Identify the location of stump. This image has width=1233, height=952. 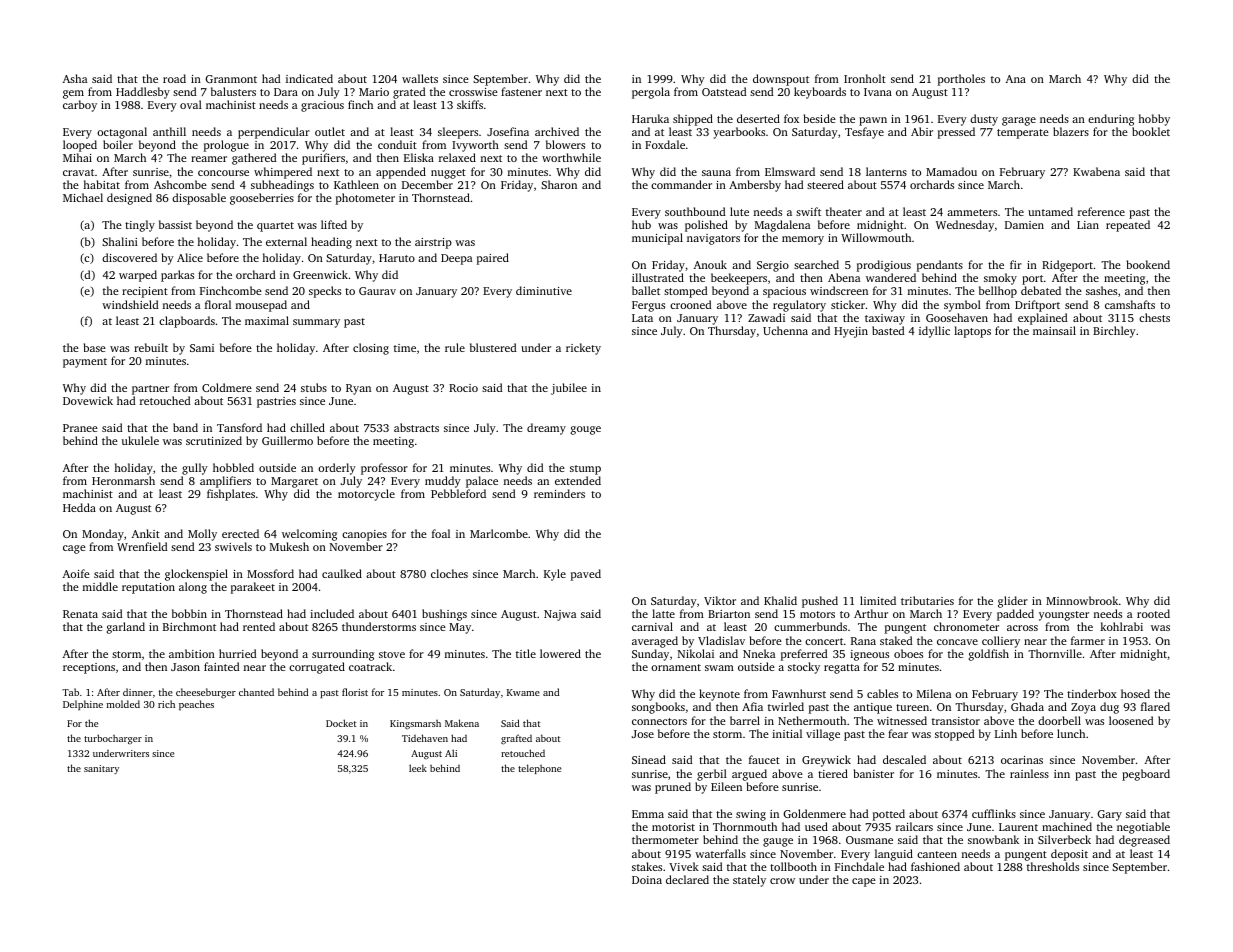
(585, 470).
